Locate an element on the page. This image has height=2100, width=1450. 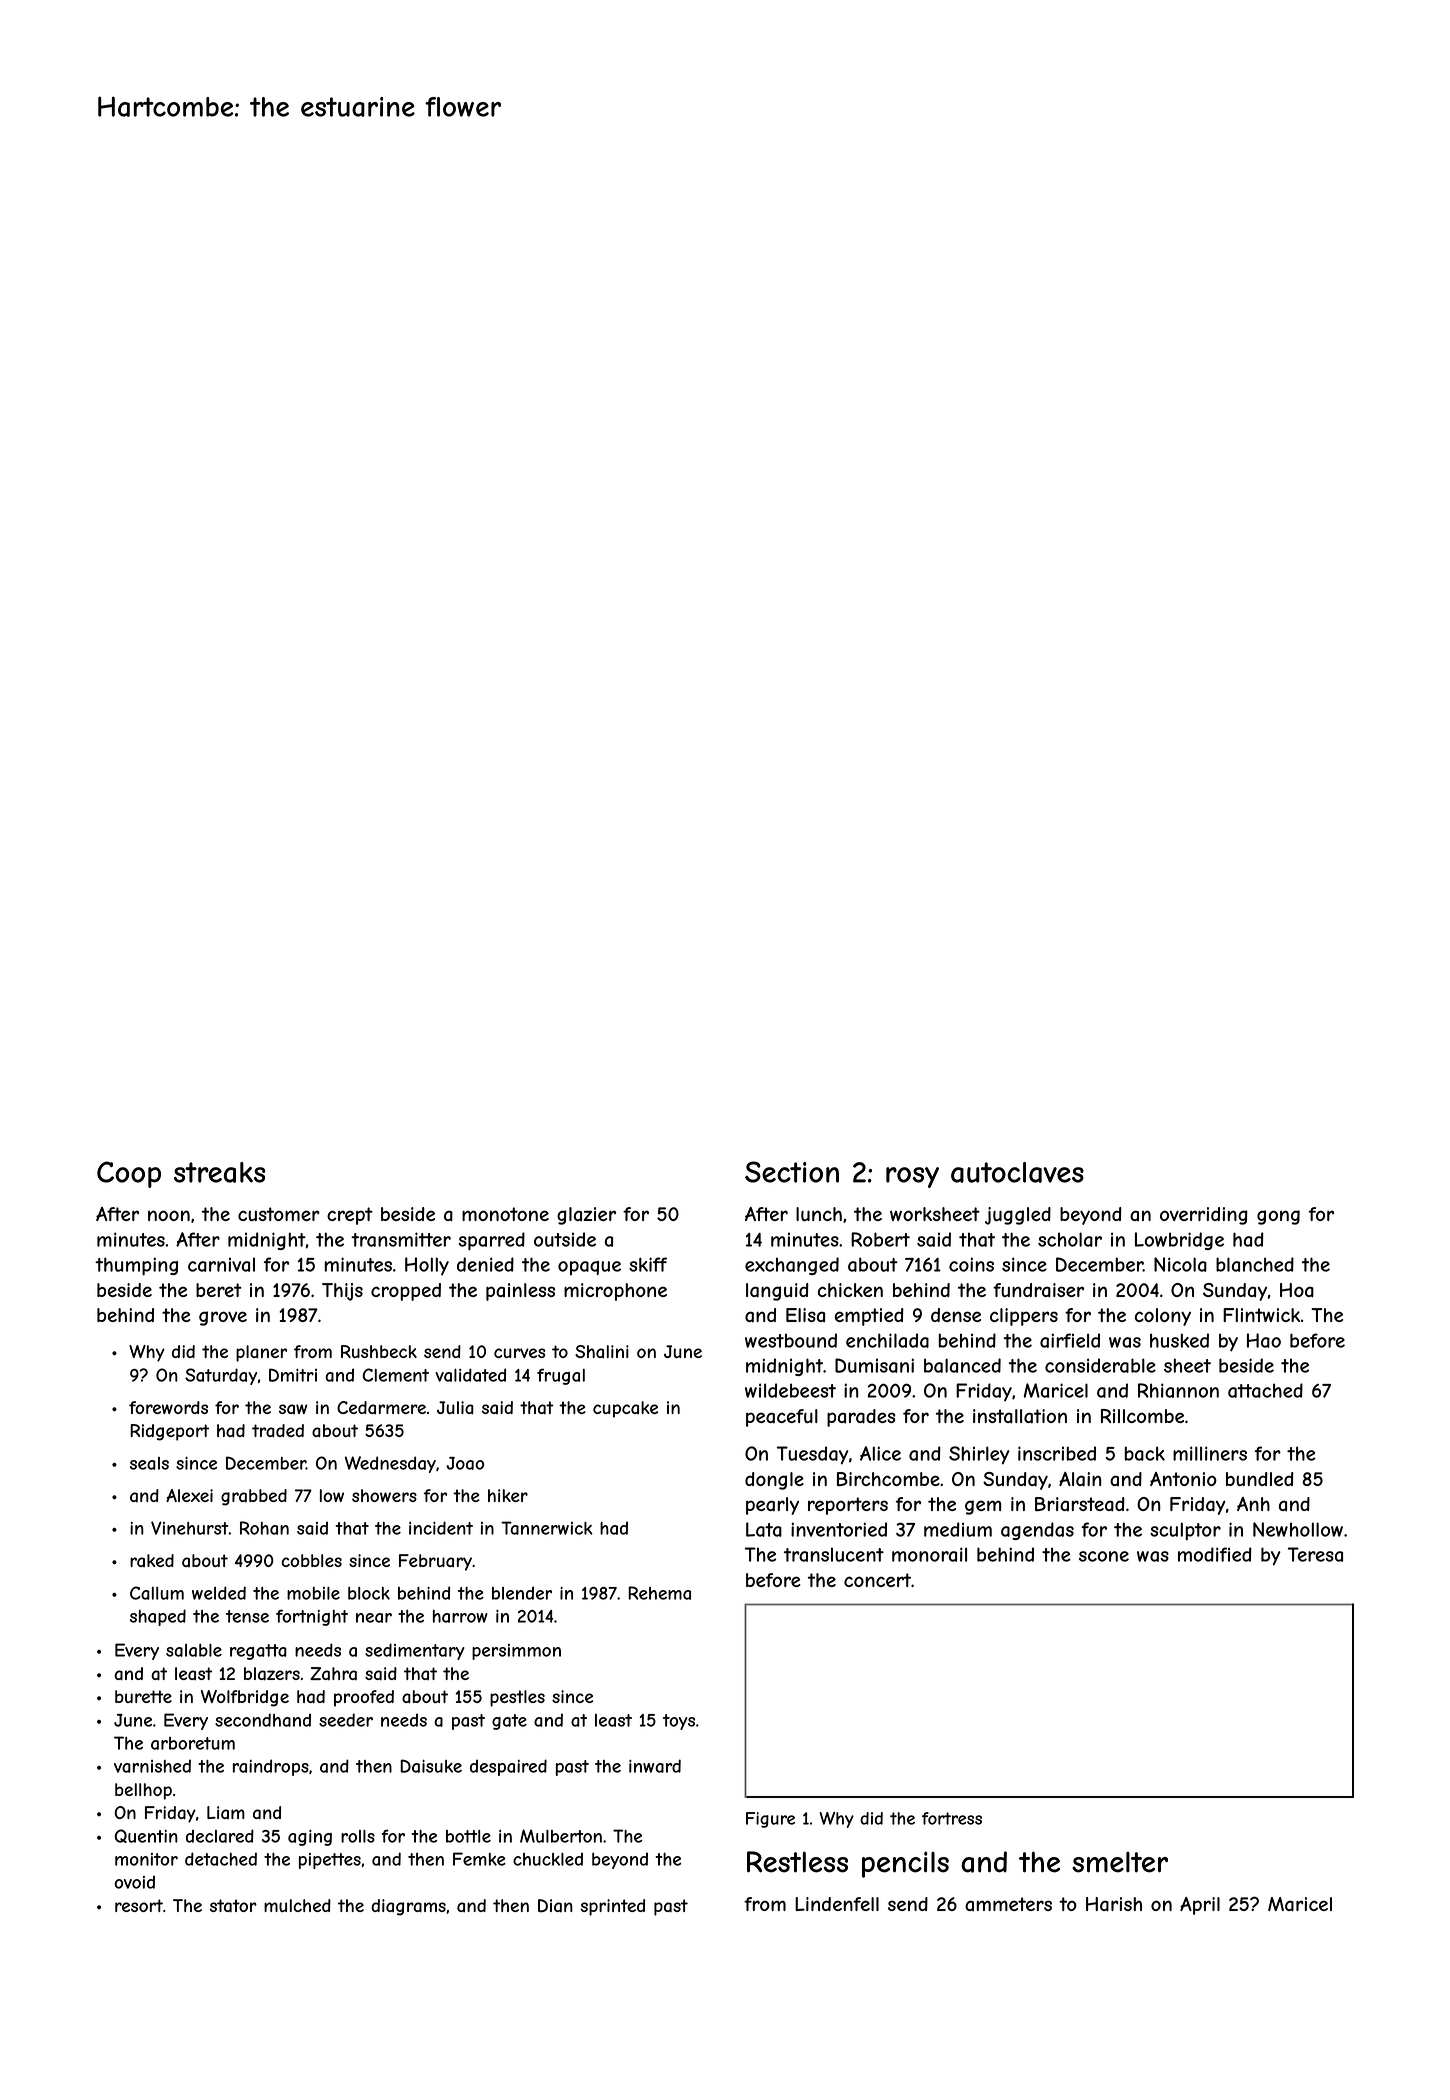
Clement is located at coordinates (395, 1375).
